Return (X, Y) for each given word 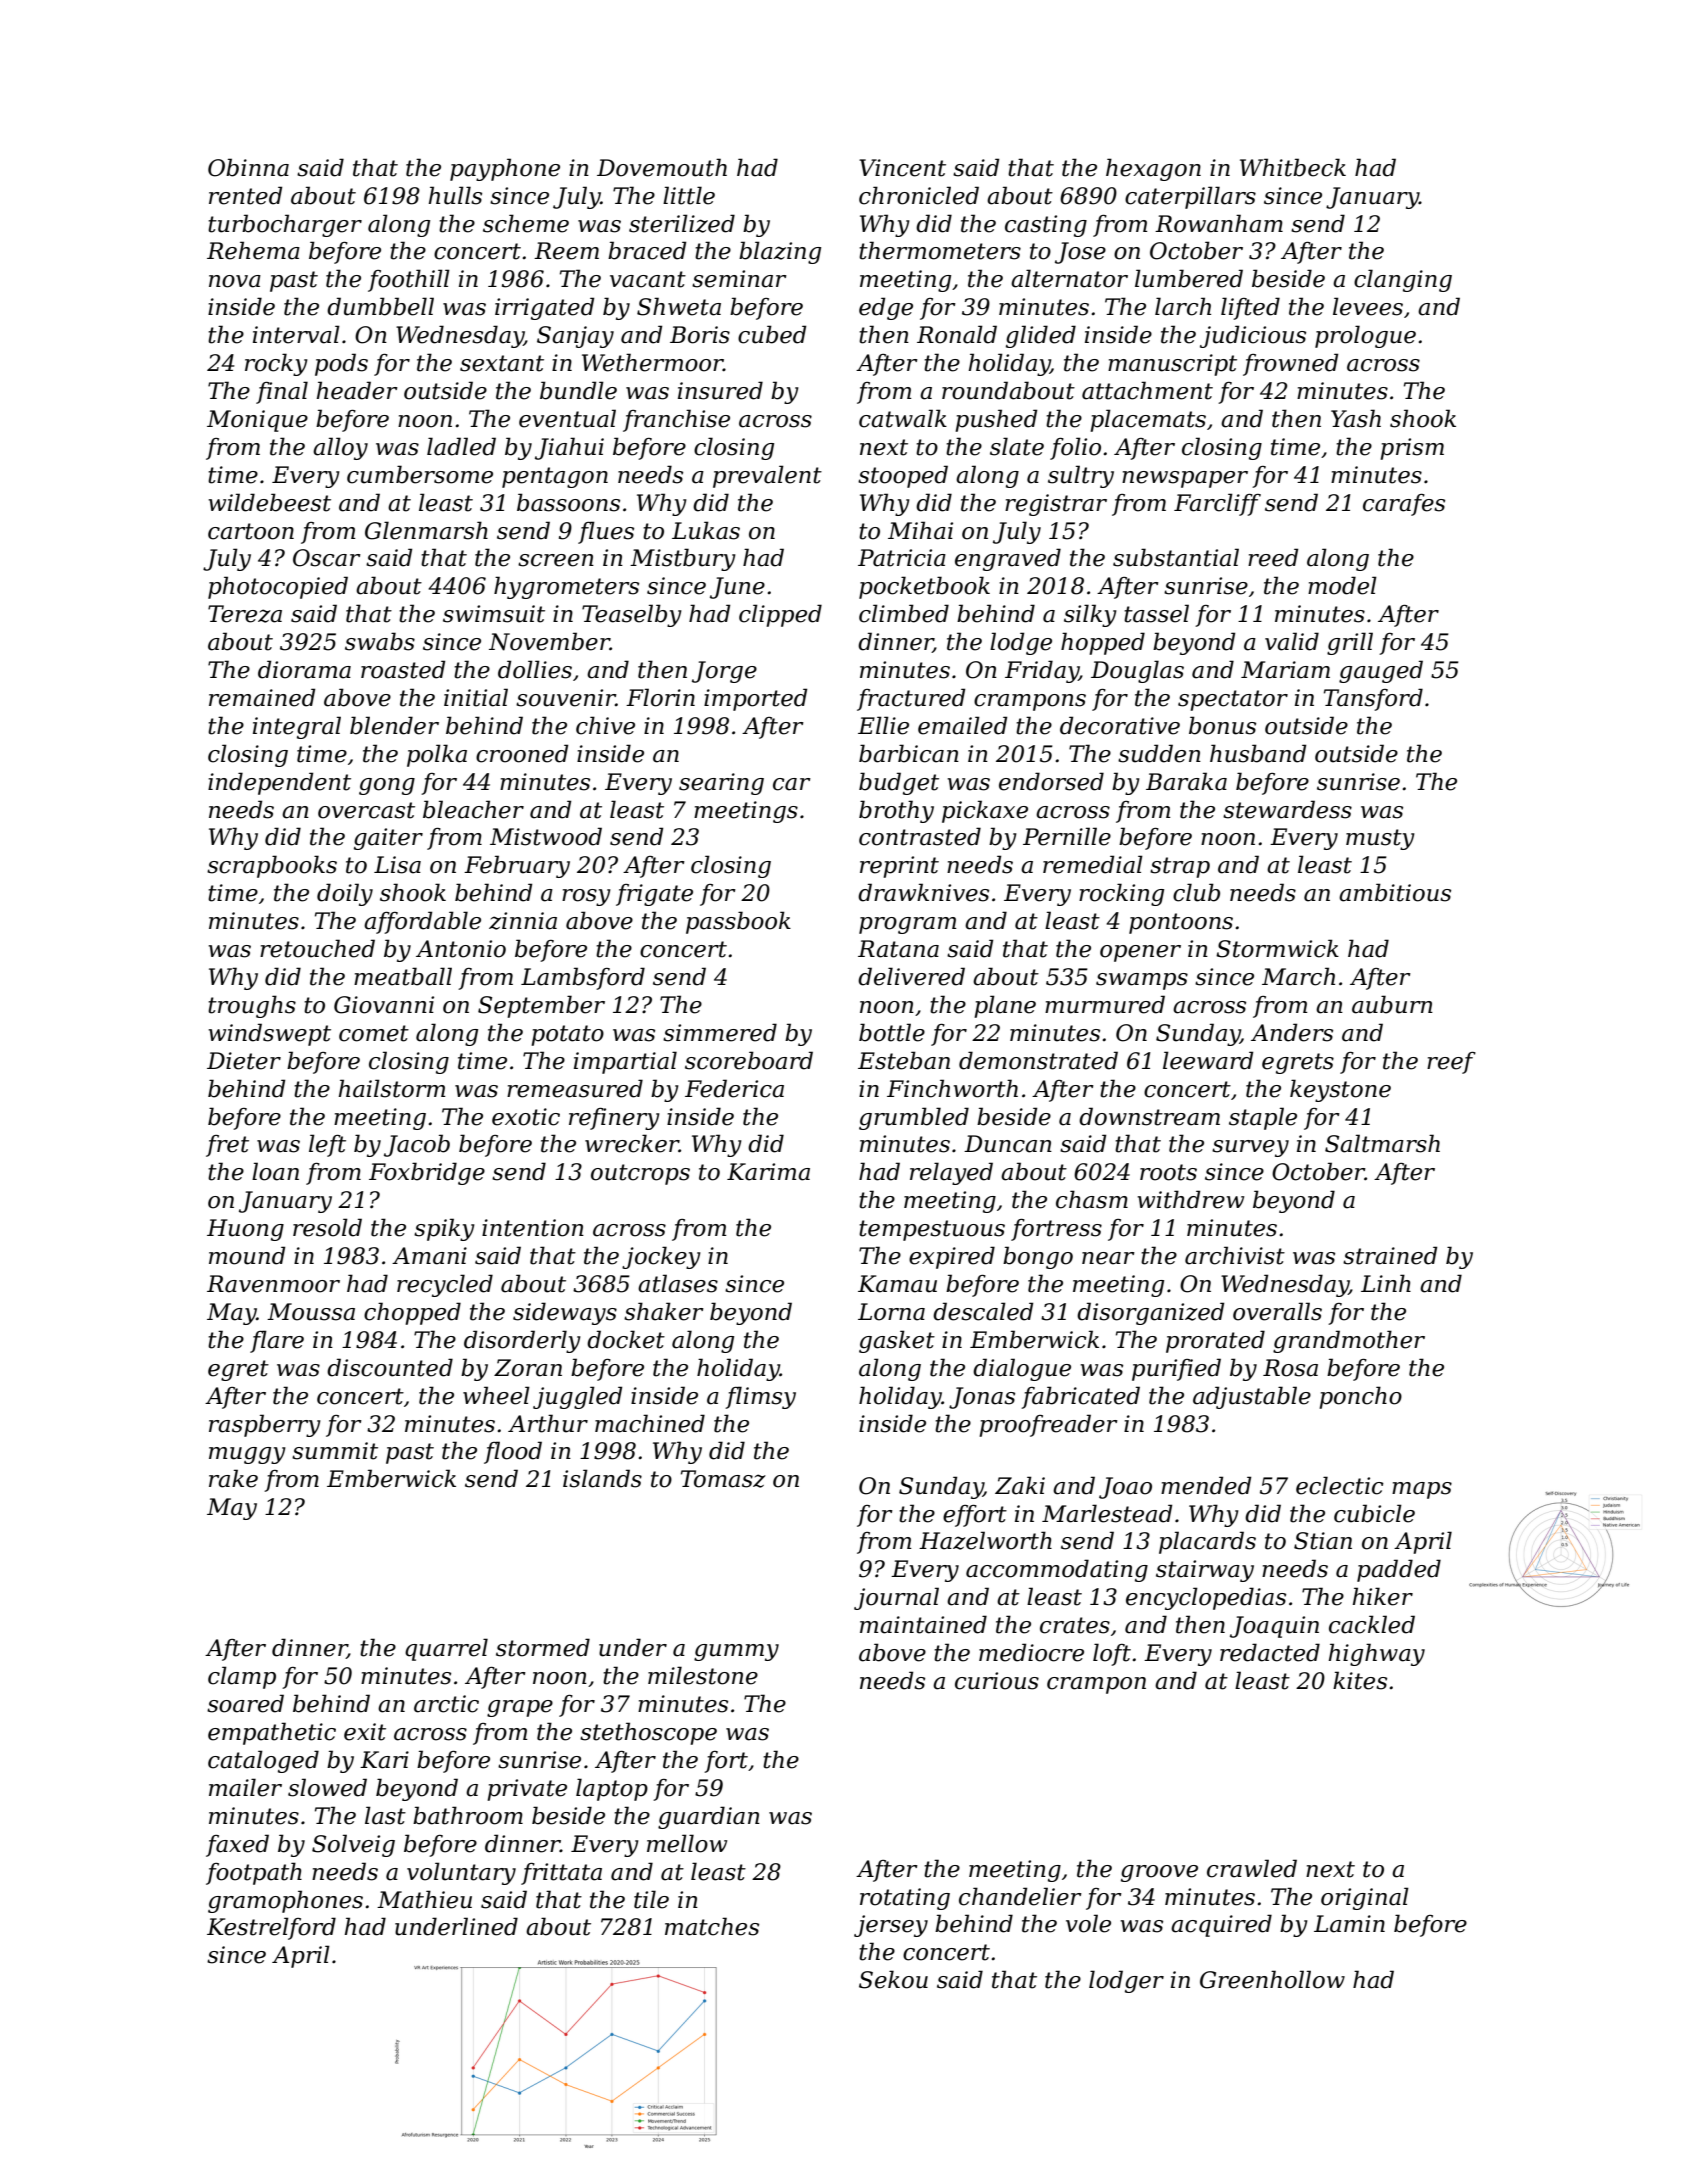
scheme (526, 223)
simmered (720, 1032)
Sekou (893, 1979)
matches (712, 1926)
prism (1412, 449)
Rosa (1290, 1368)
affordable (422, 922)
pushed (996, 420)
